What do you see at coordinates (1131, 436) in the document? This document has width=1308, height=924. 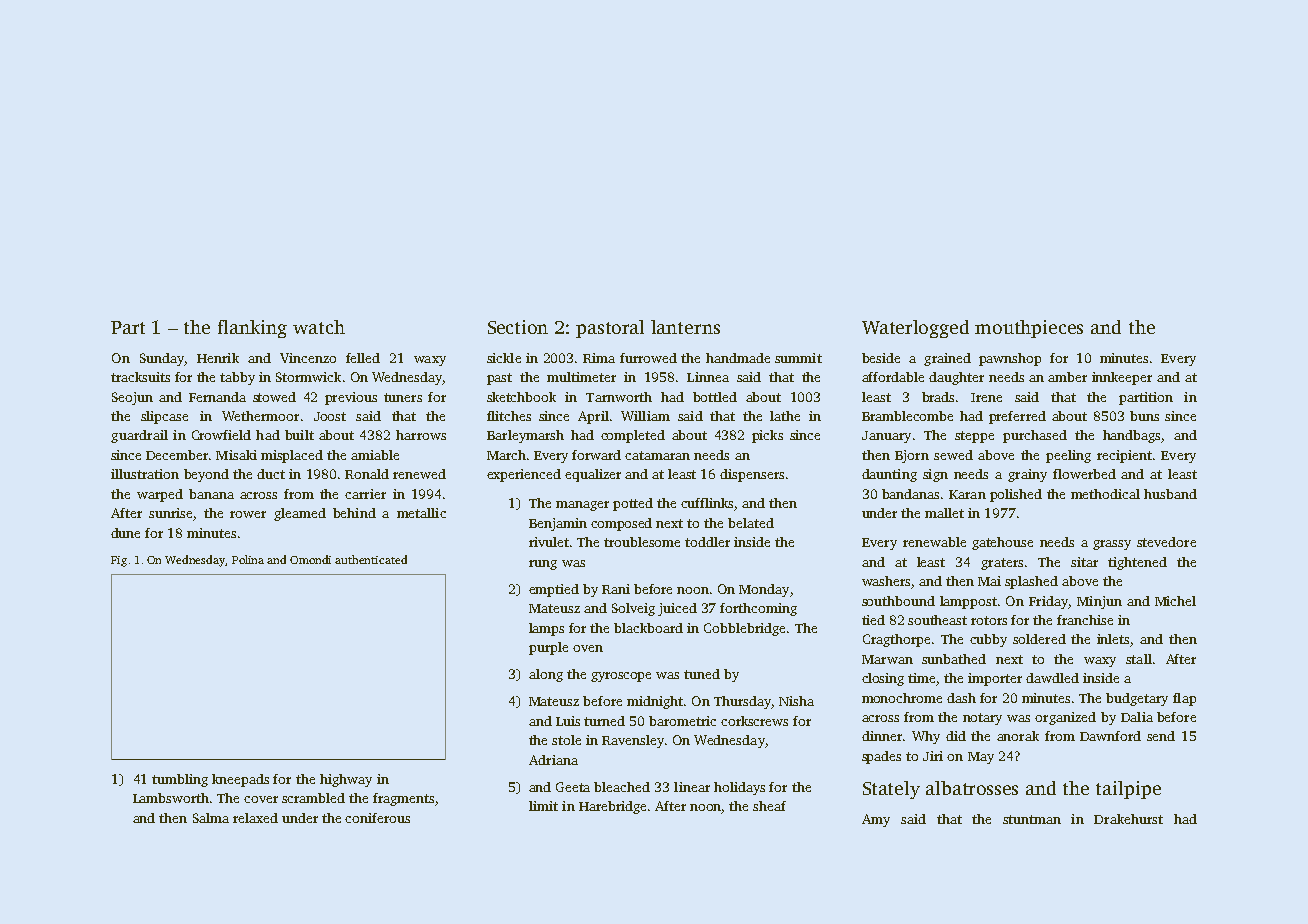 I see `handbags` at bounding box center [1131, 436].
